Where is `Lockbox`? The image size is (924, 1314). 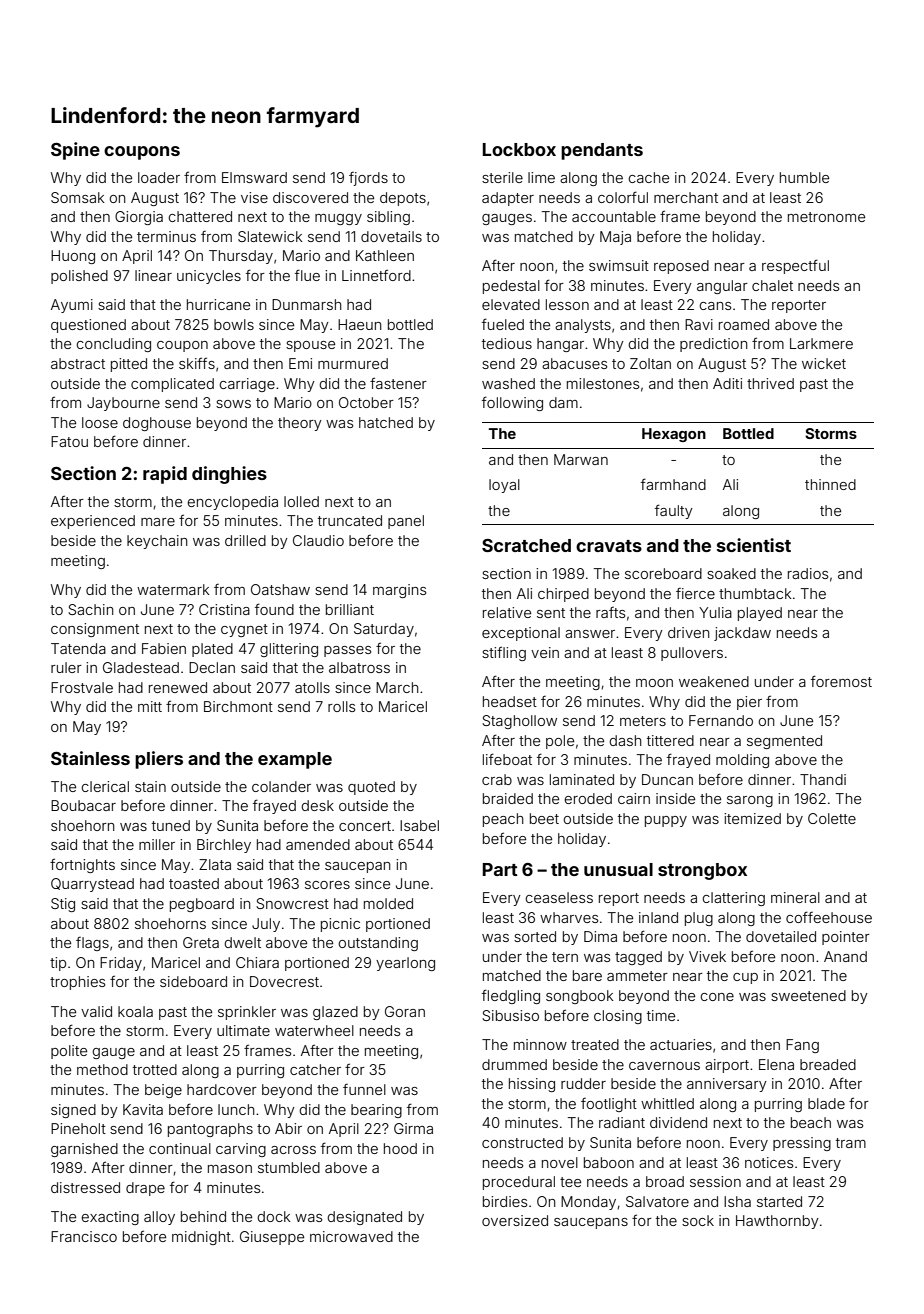
Lockbox is located at coordinates (519, 149).
